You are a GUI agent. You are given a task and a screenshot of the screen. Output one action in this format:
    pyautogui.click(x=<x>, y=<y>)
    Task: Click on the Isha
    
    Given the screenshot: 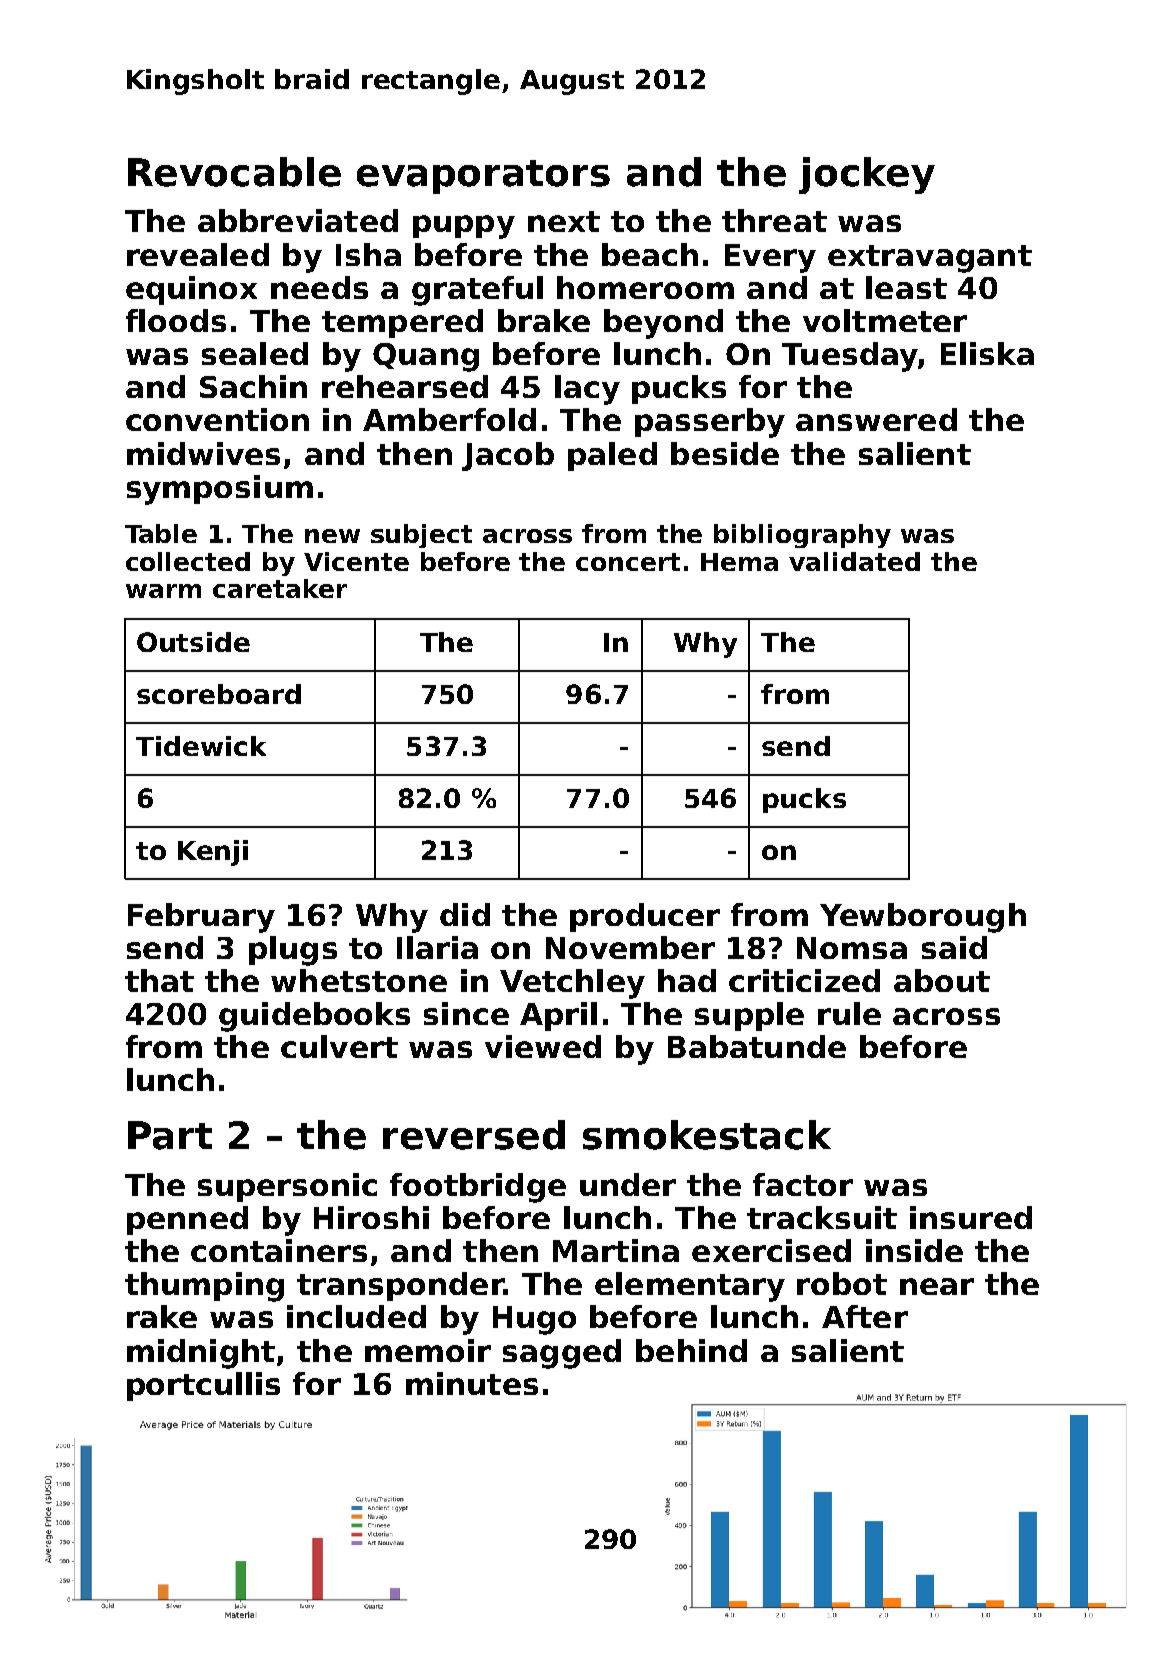 What is the action you would take?
    pyautogui.click(x=368, y=254)
